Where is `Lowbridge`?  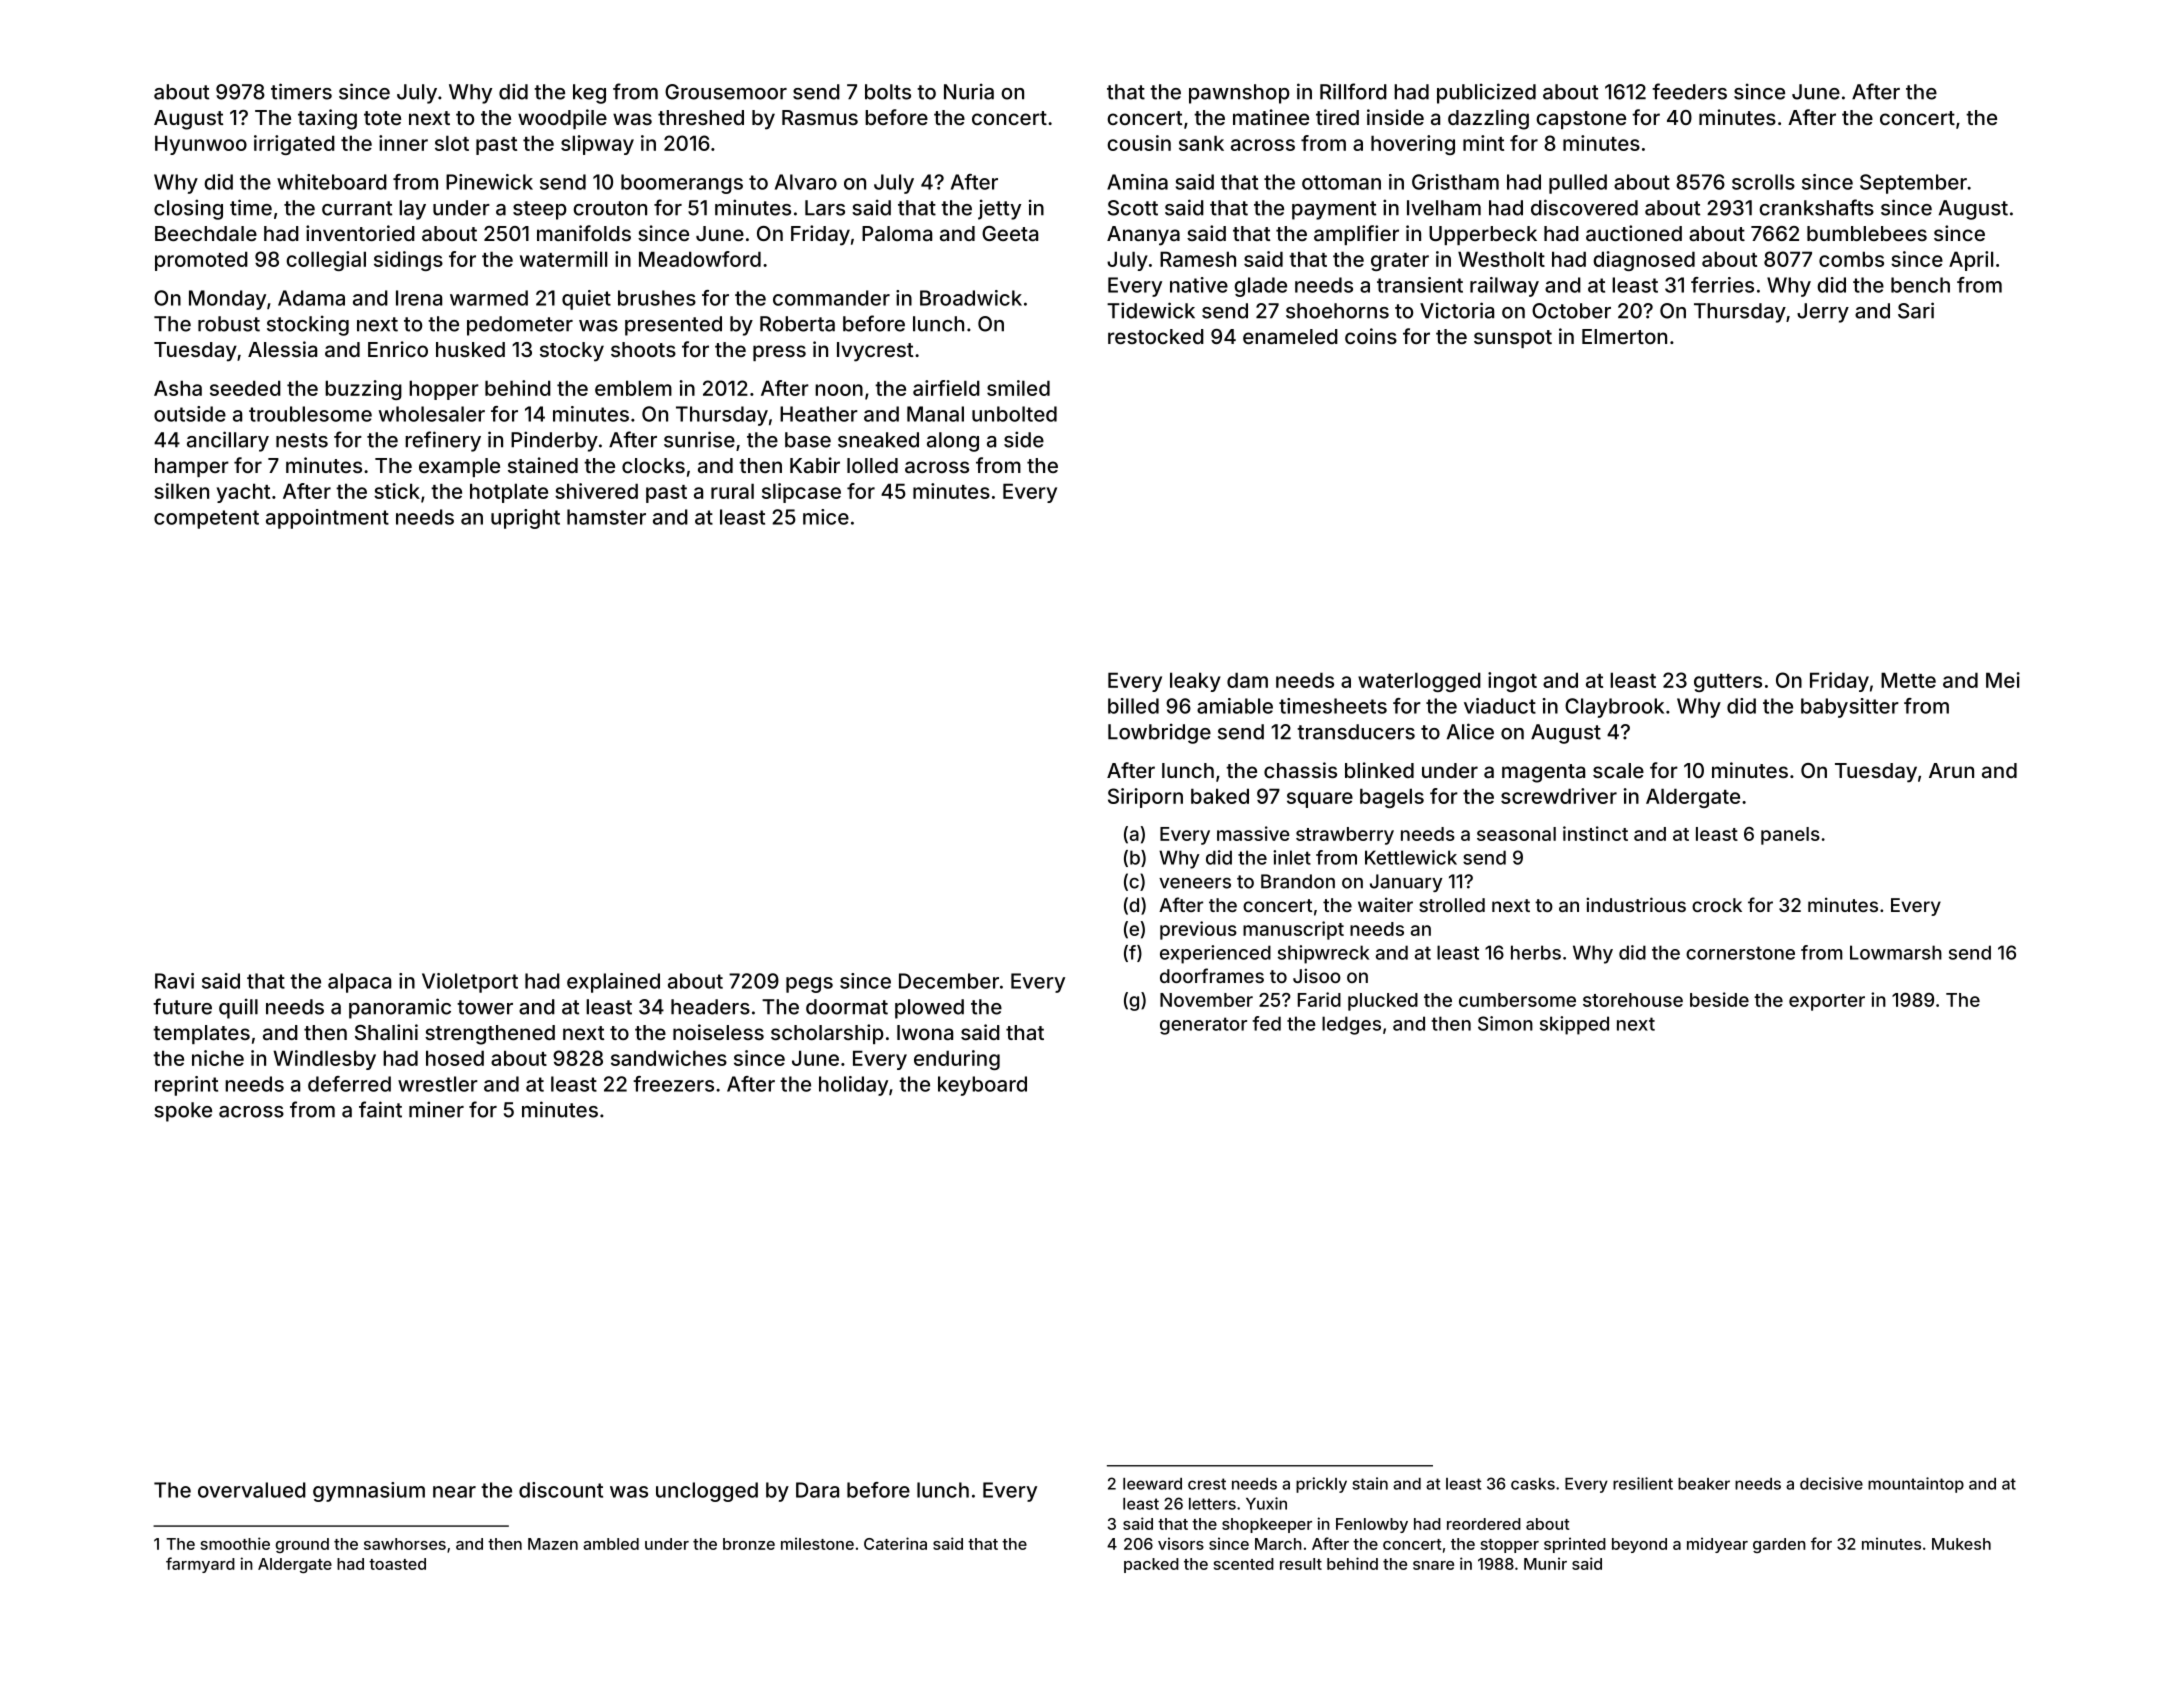
Lowbridge is located at coordinates (1159, 733).
